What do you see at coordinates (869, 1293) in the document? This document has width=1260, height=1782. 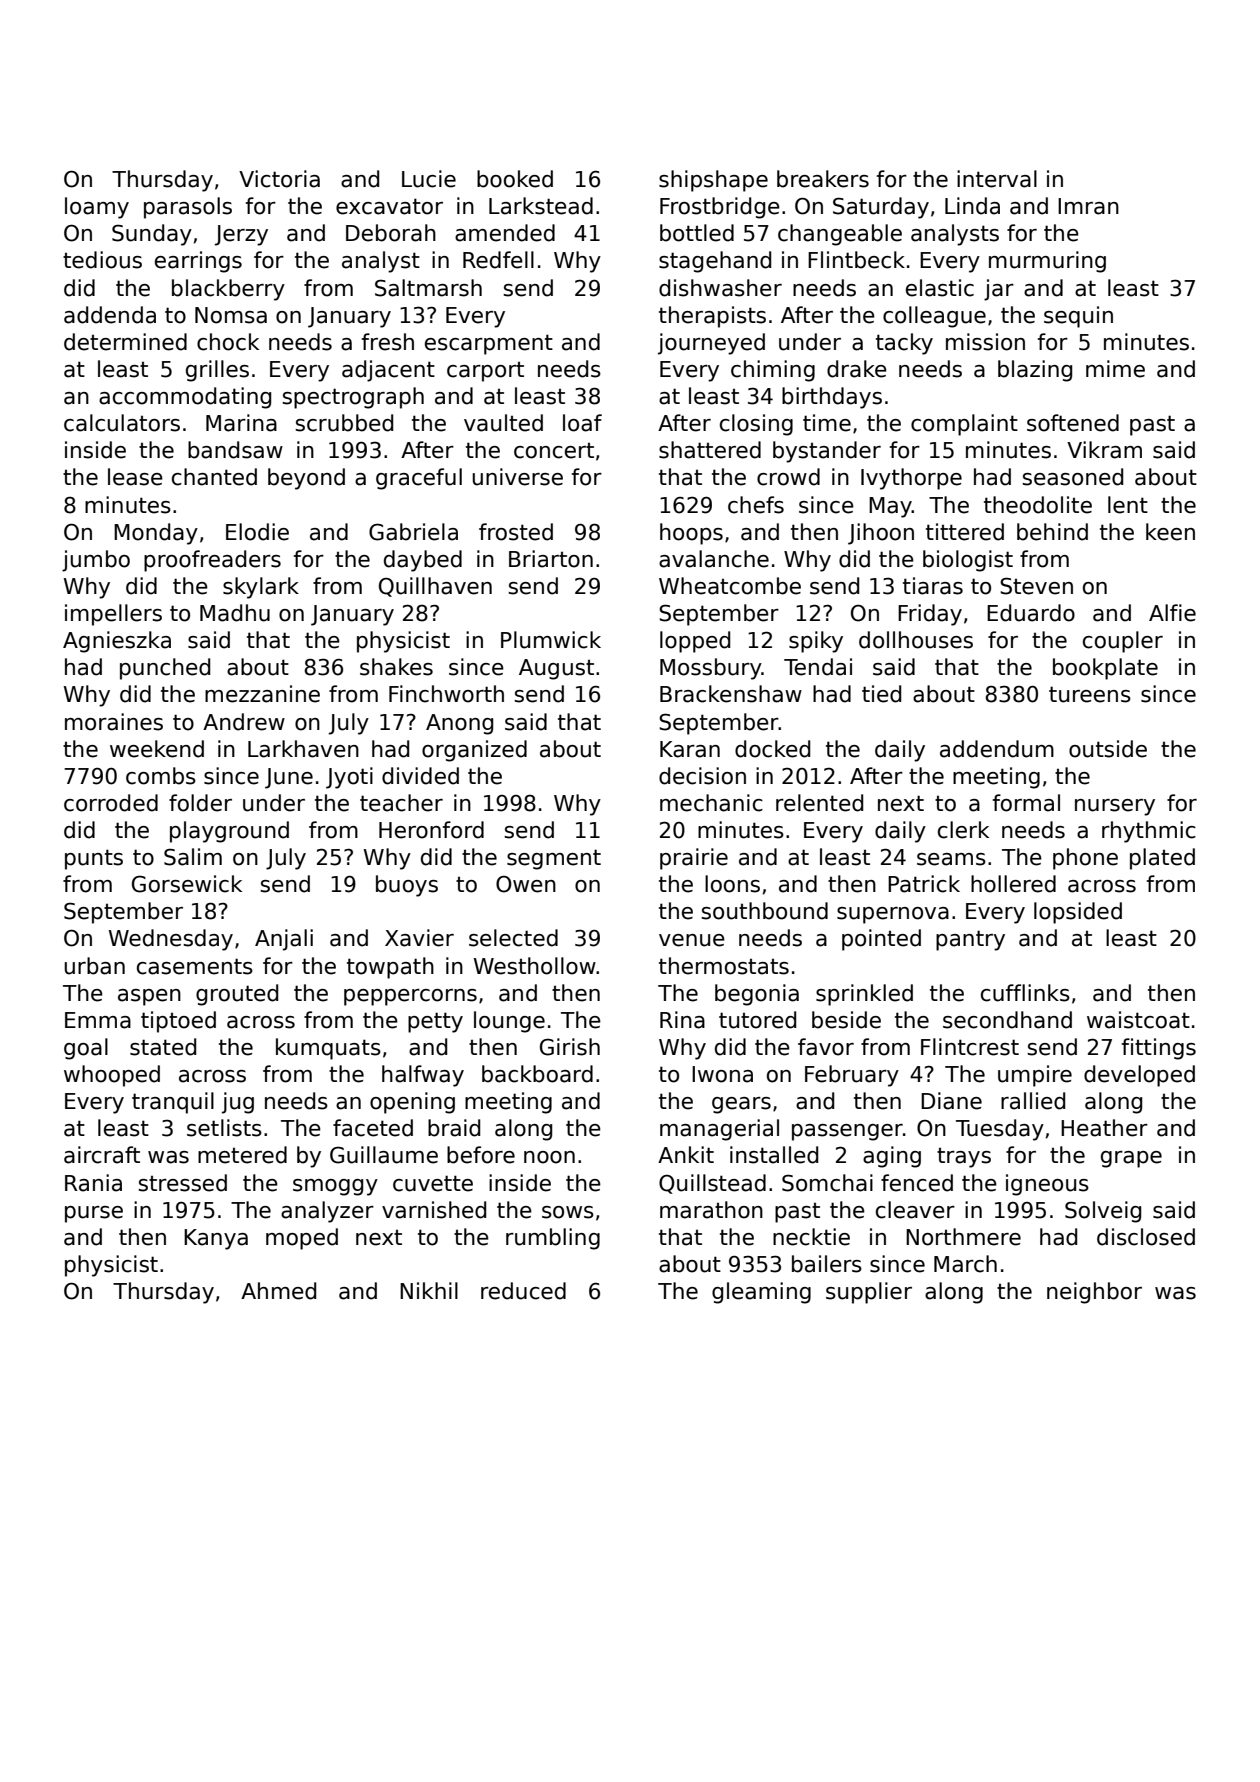 I see `supplier` at bounding box center [869, 1293].
